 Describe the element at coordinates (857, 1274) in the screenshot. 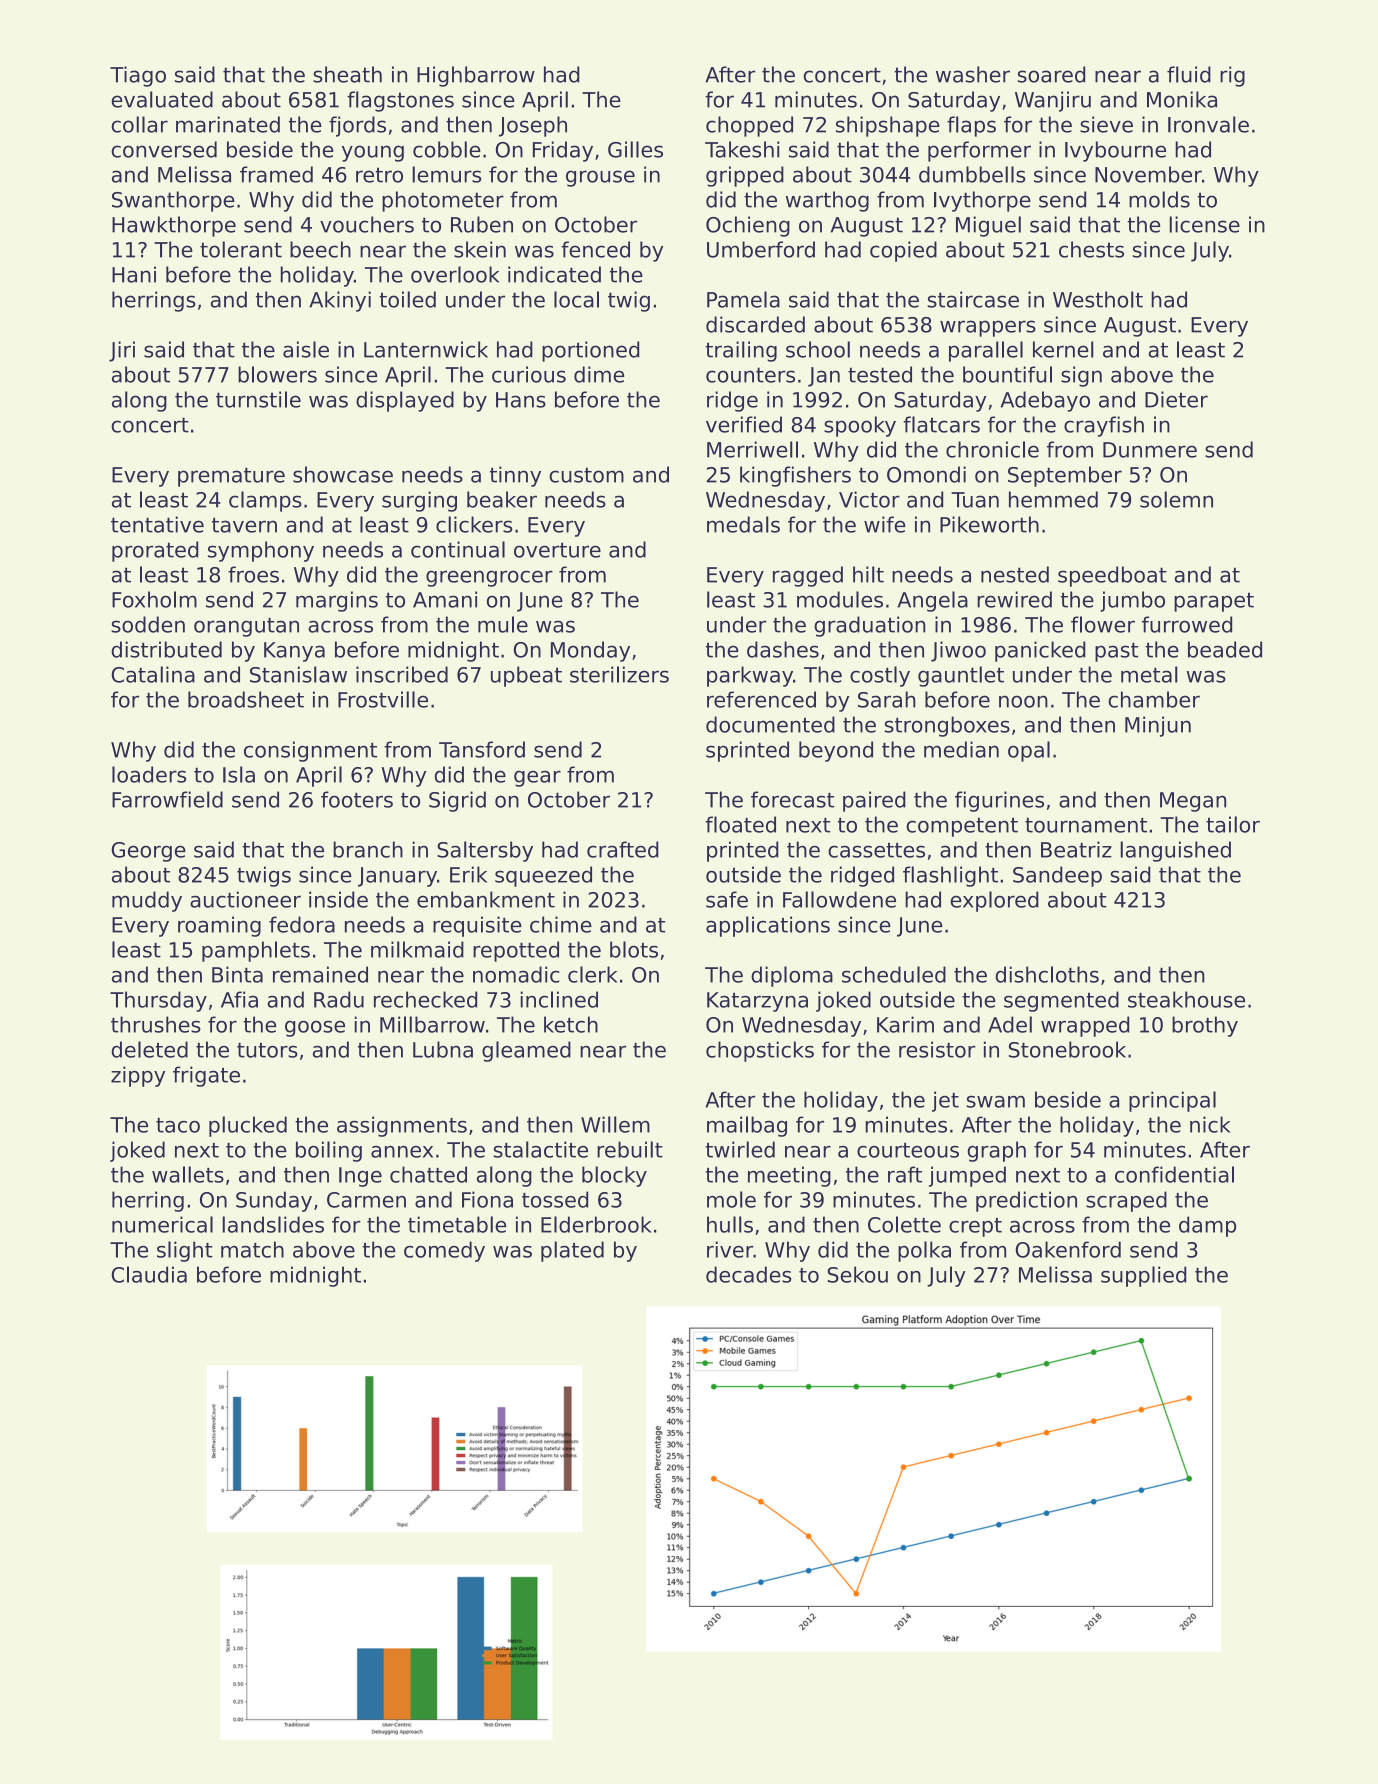

I see `Sekou` at that location.
